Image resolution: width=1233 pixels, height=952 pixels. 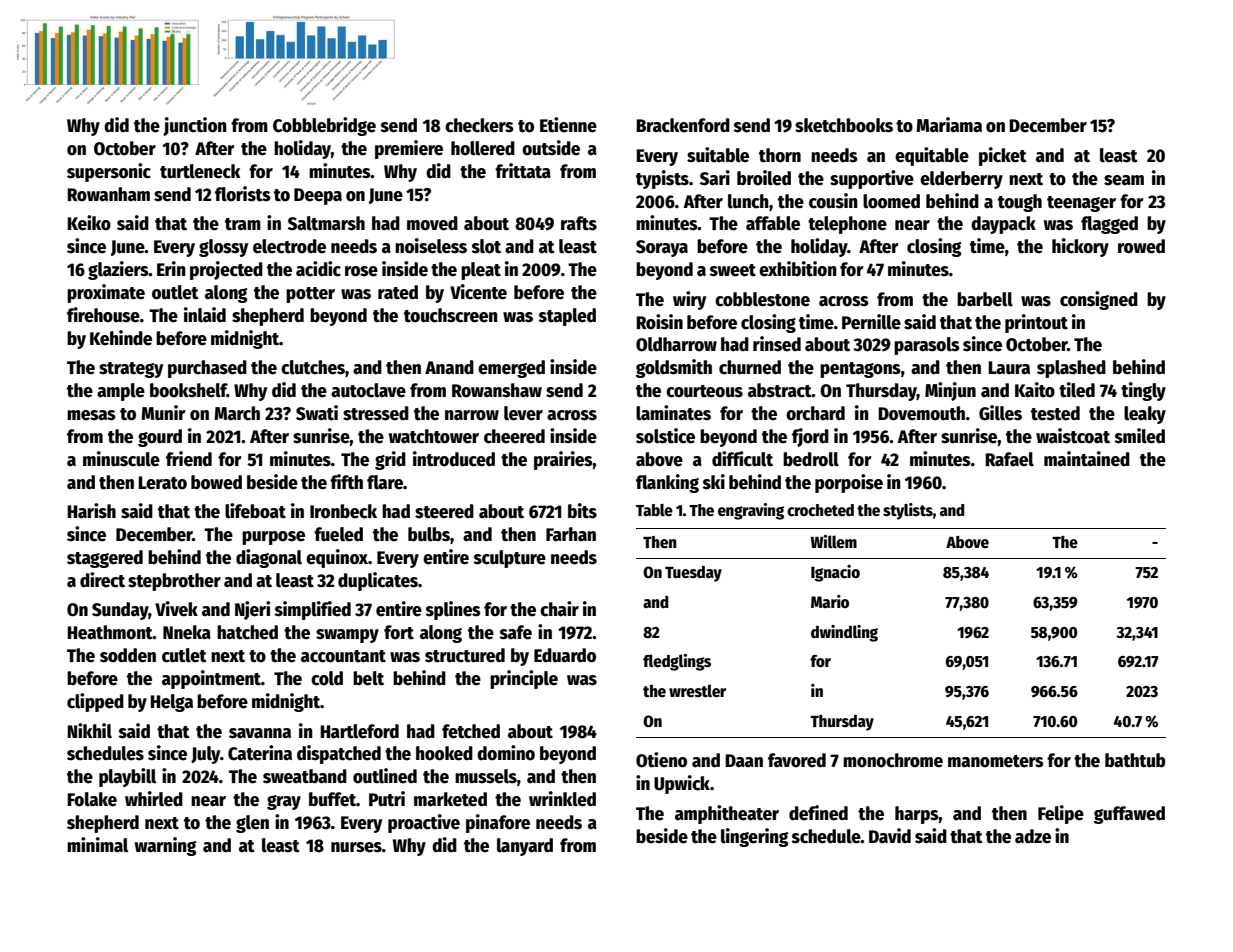 What do you see at coordinates (683, 125) in the screenshot?
I see `Brackenford` at bounding box center [683, 125].
